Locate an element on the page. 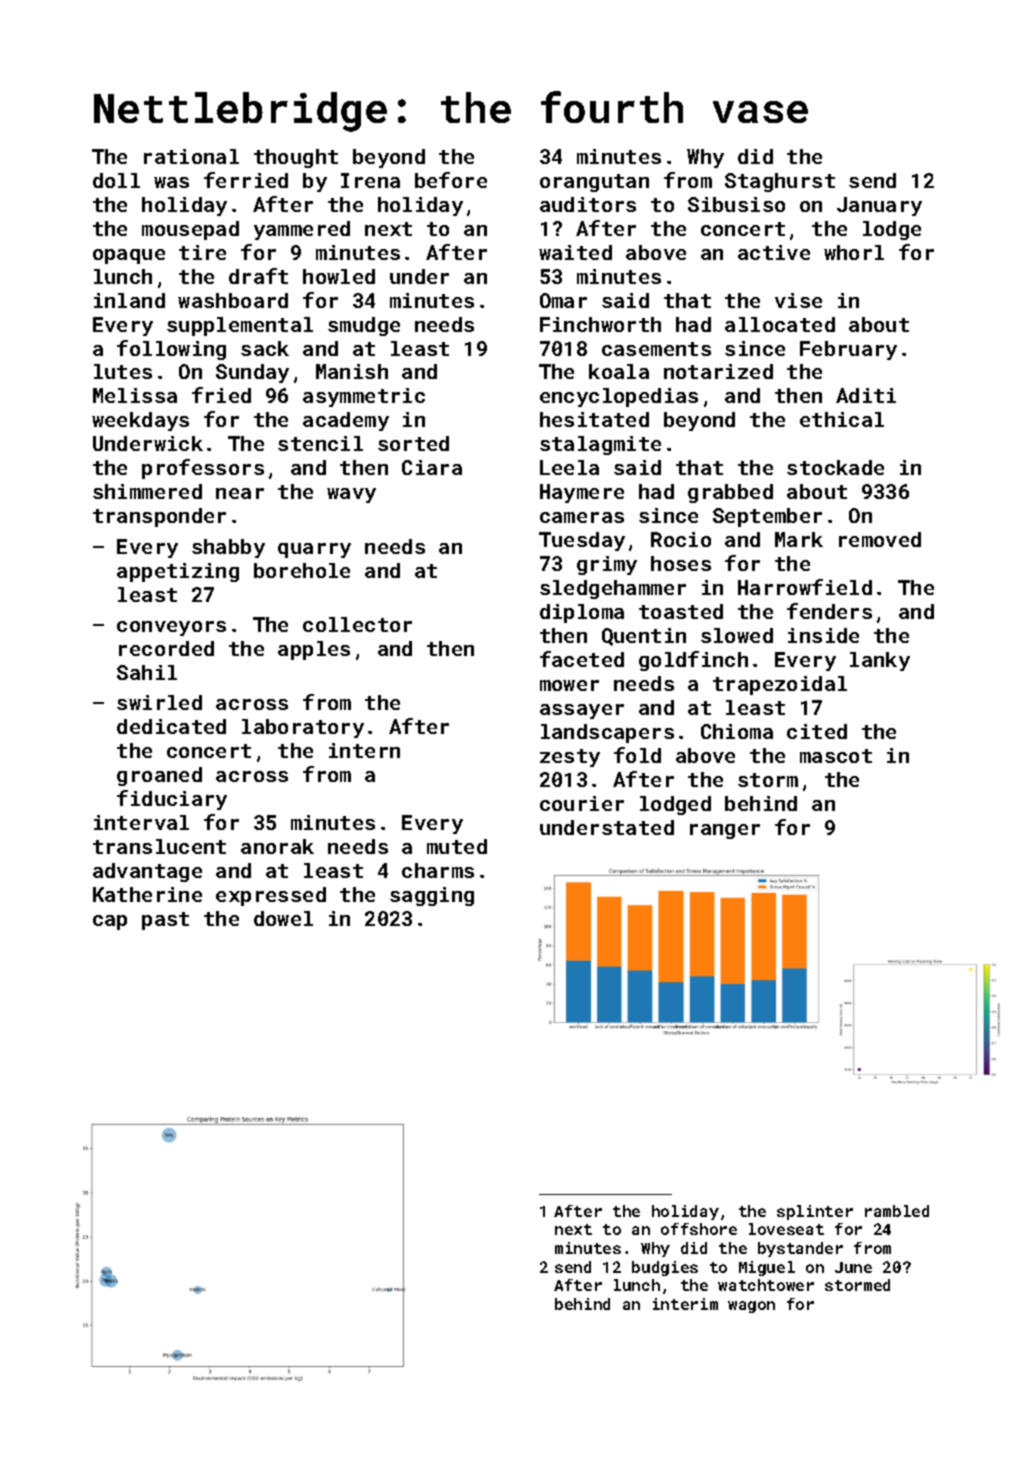  past is located at coordinates (165, 921).
